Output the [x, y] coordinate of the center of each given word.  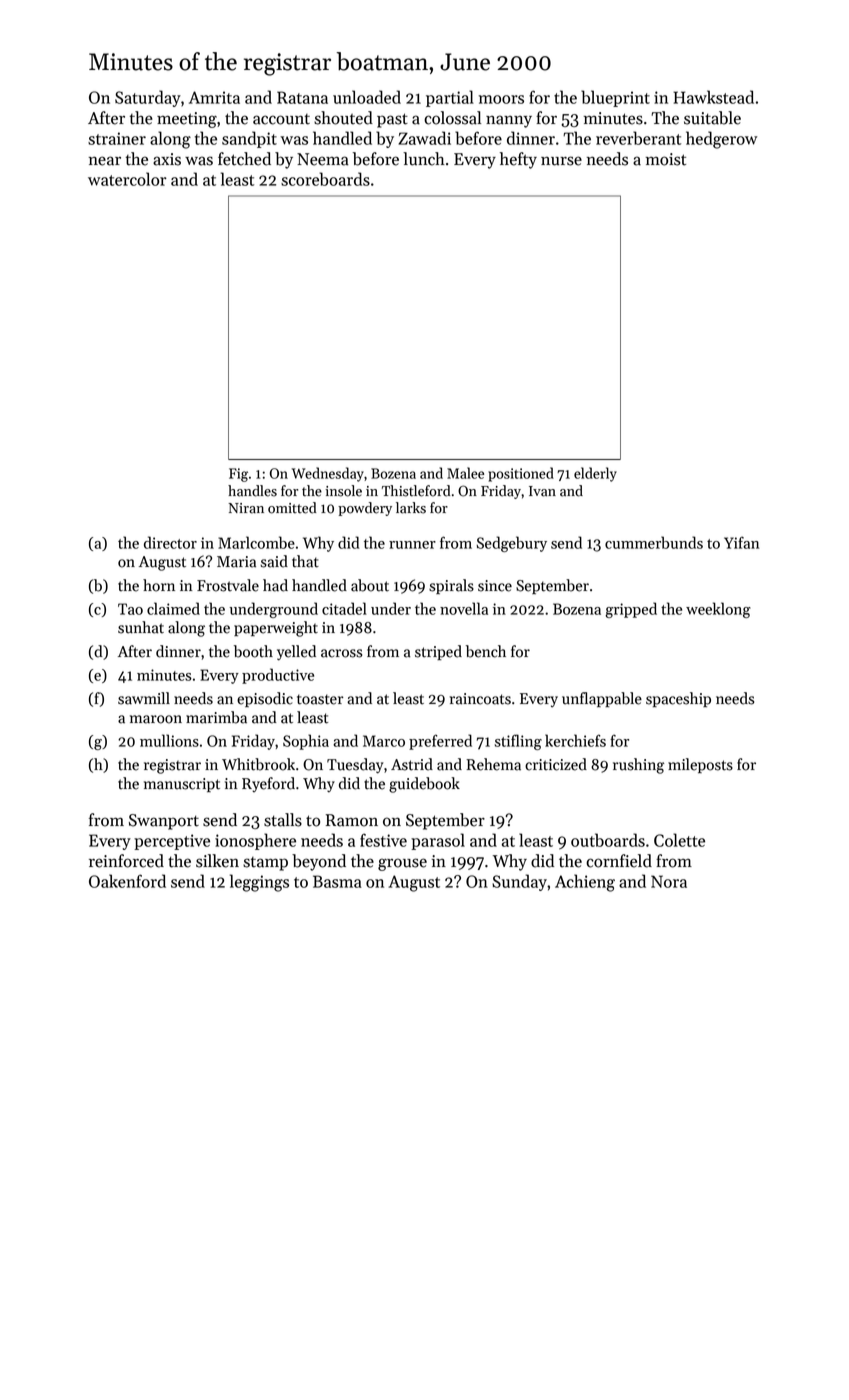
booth [253, 651]
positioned [521, 474]
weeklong [718, 610]
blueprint [615, 98]
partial [450, 98]
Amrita [214, 97]
